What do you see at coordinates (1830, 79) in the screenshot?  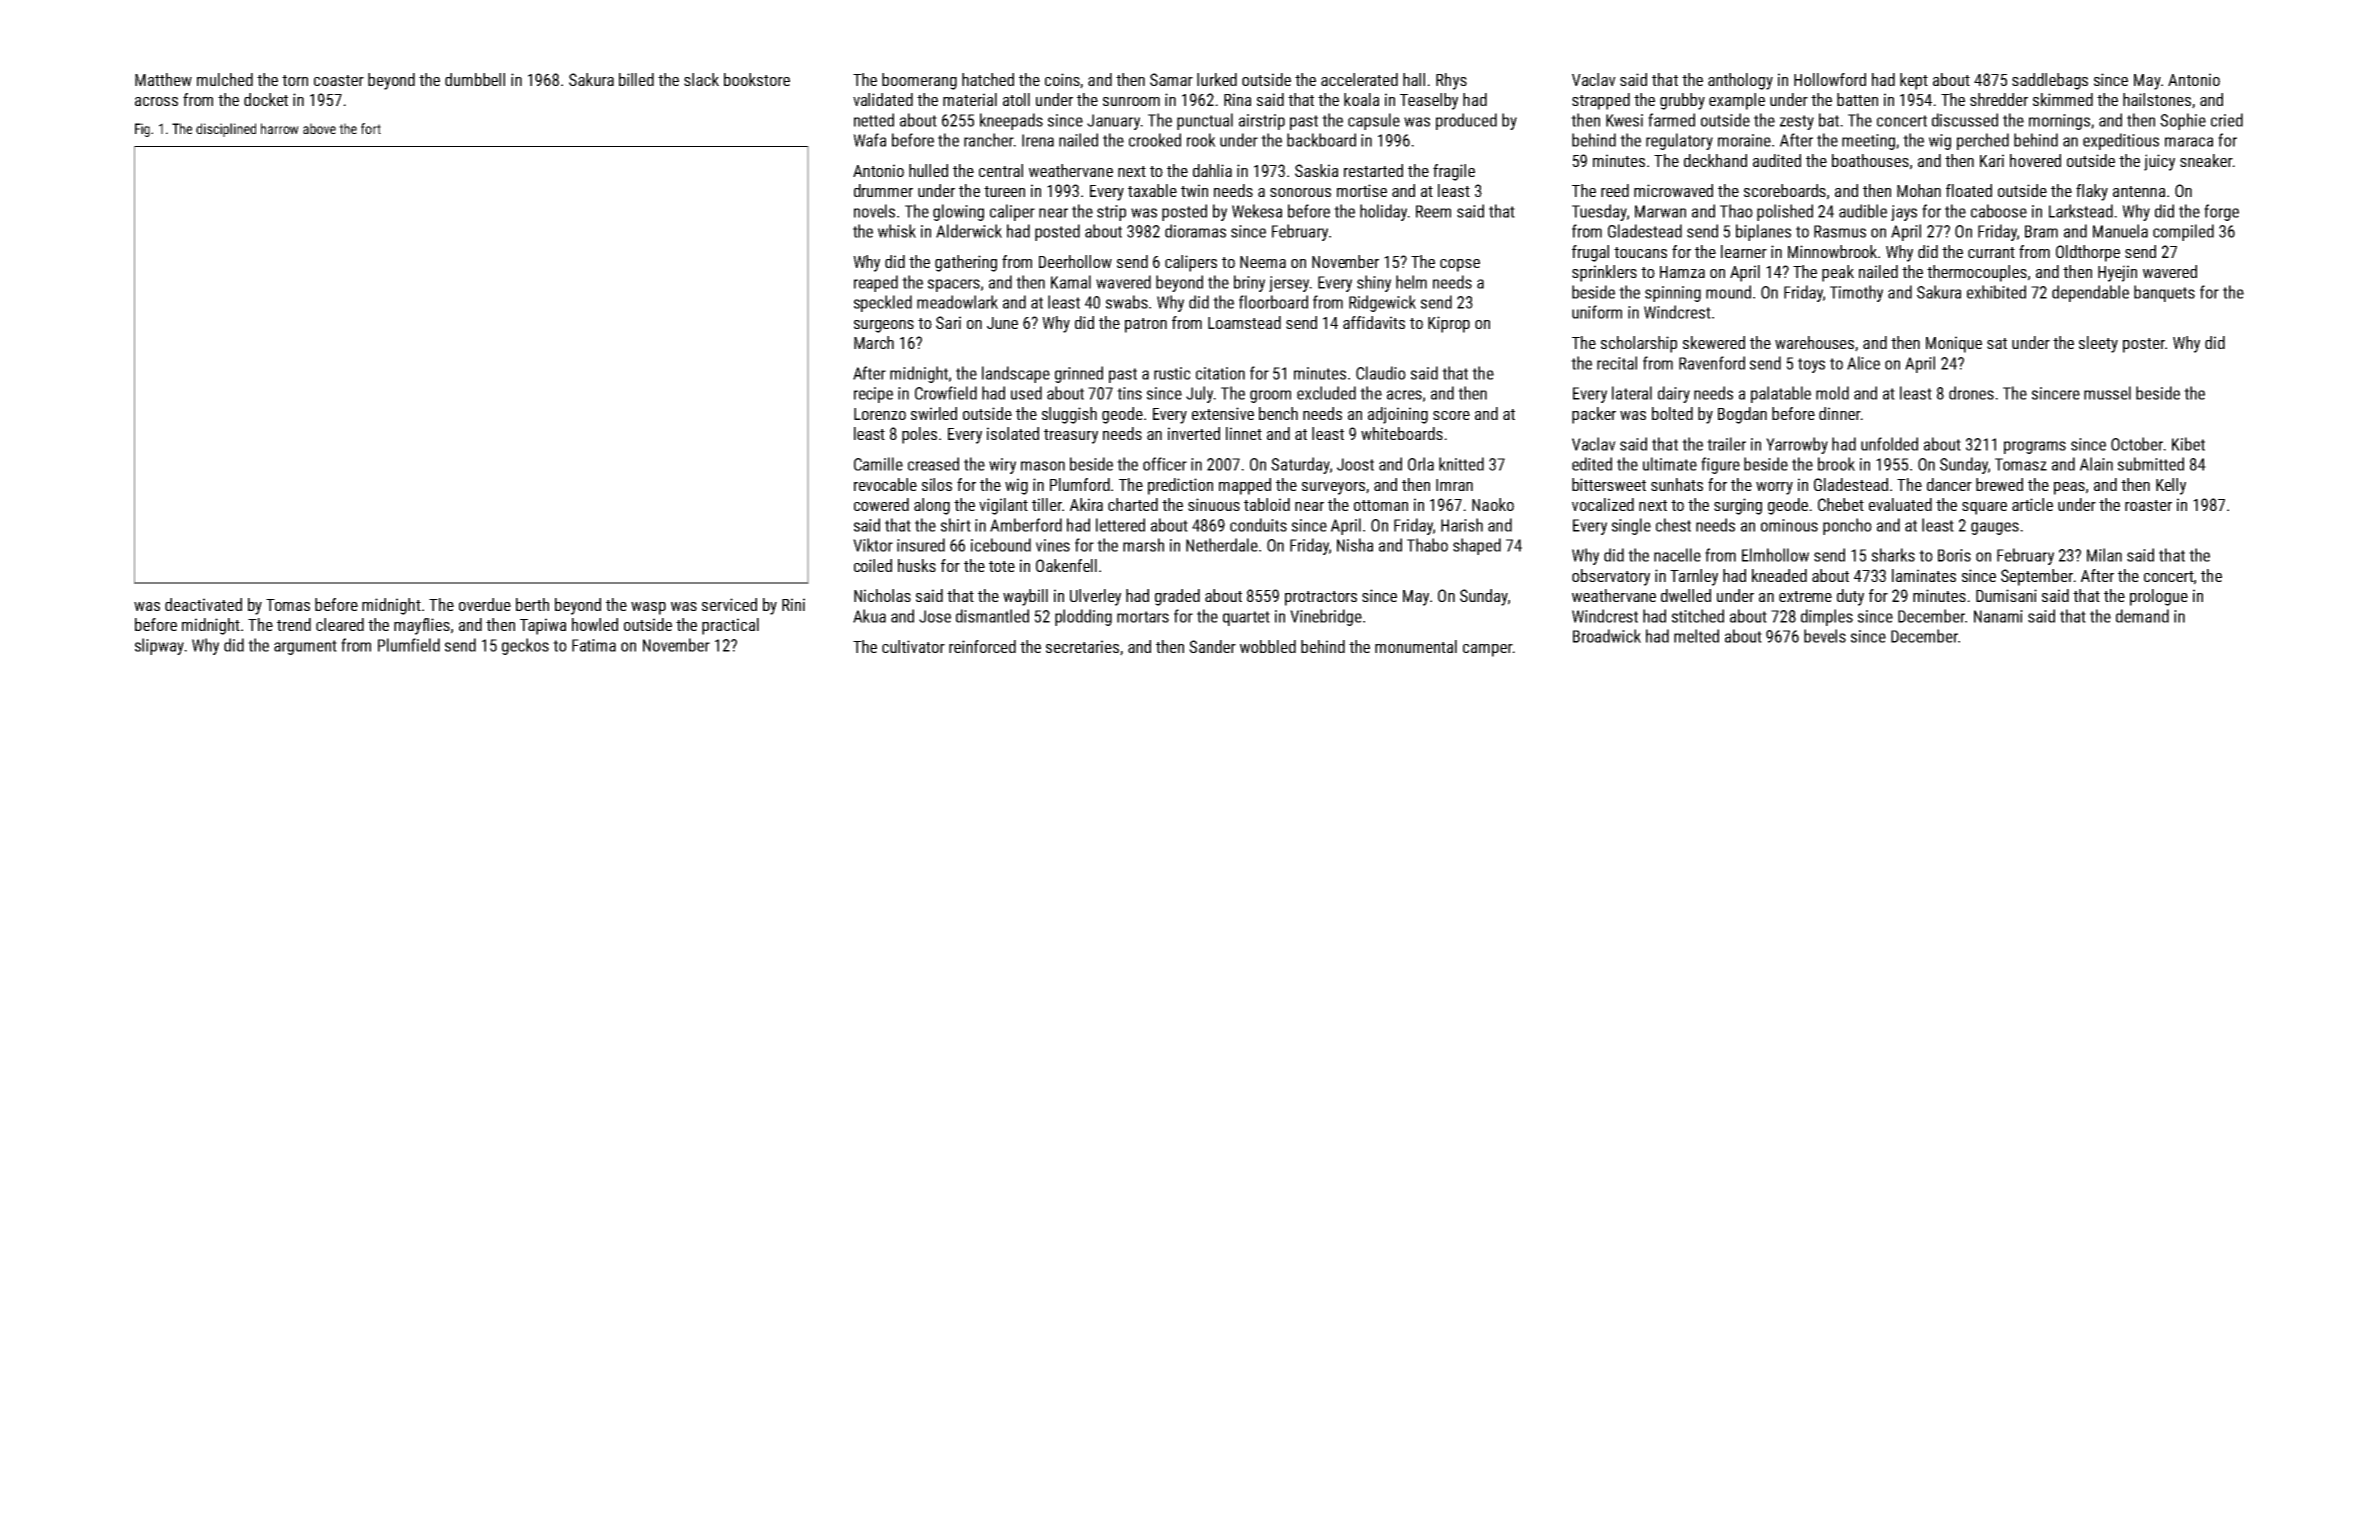 I see `Hollowford` at bounding box center [1830, 79].
